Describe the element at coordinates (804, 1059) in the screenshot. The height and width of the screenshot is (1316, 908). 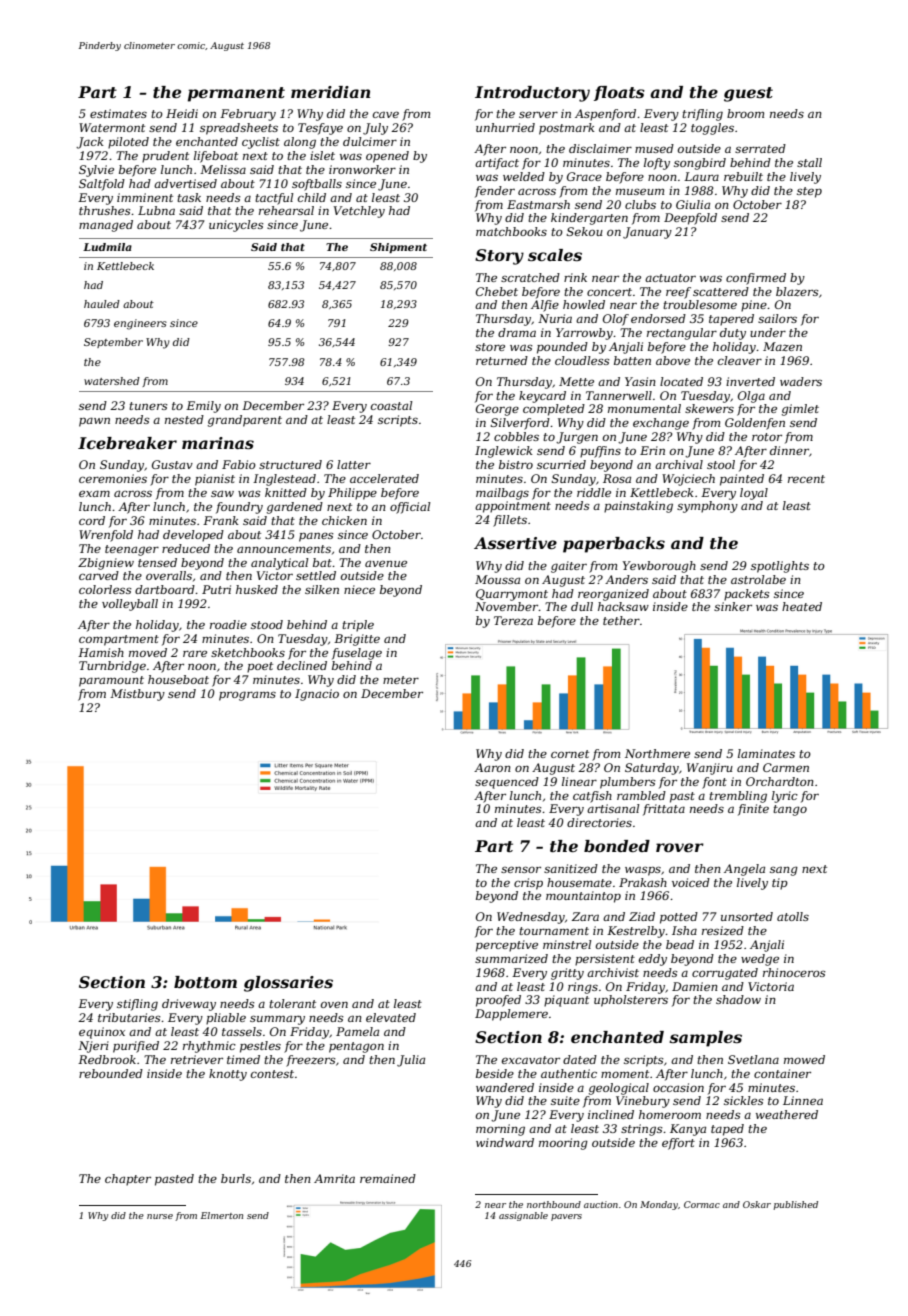
I see `mowed` at that location.
